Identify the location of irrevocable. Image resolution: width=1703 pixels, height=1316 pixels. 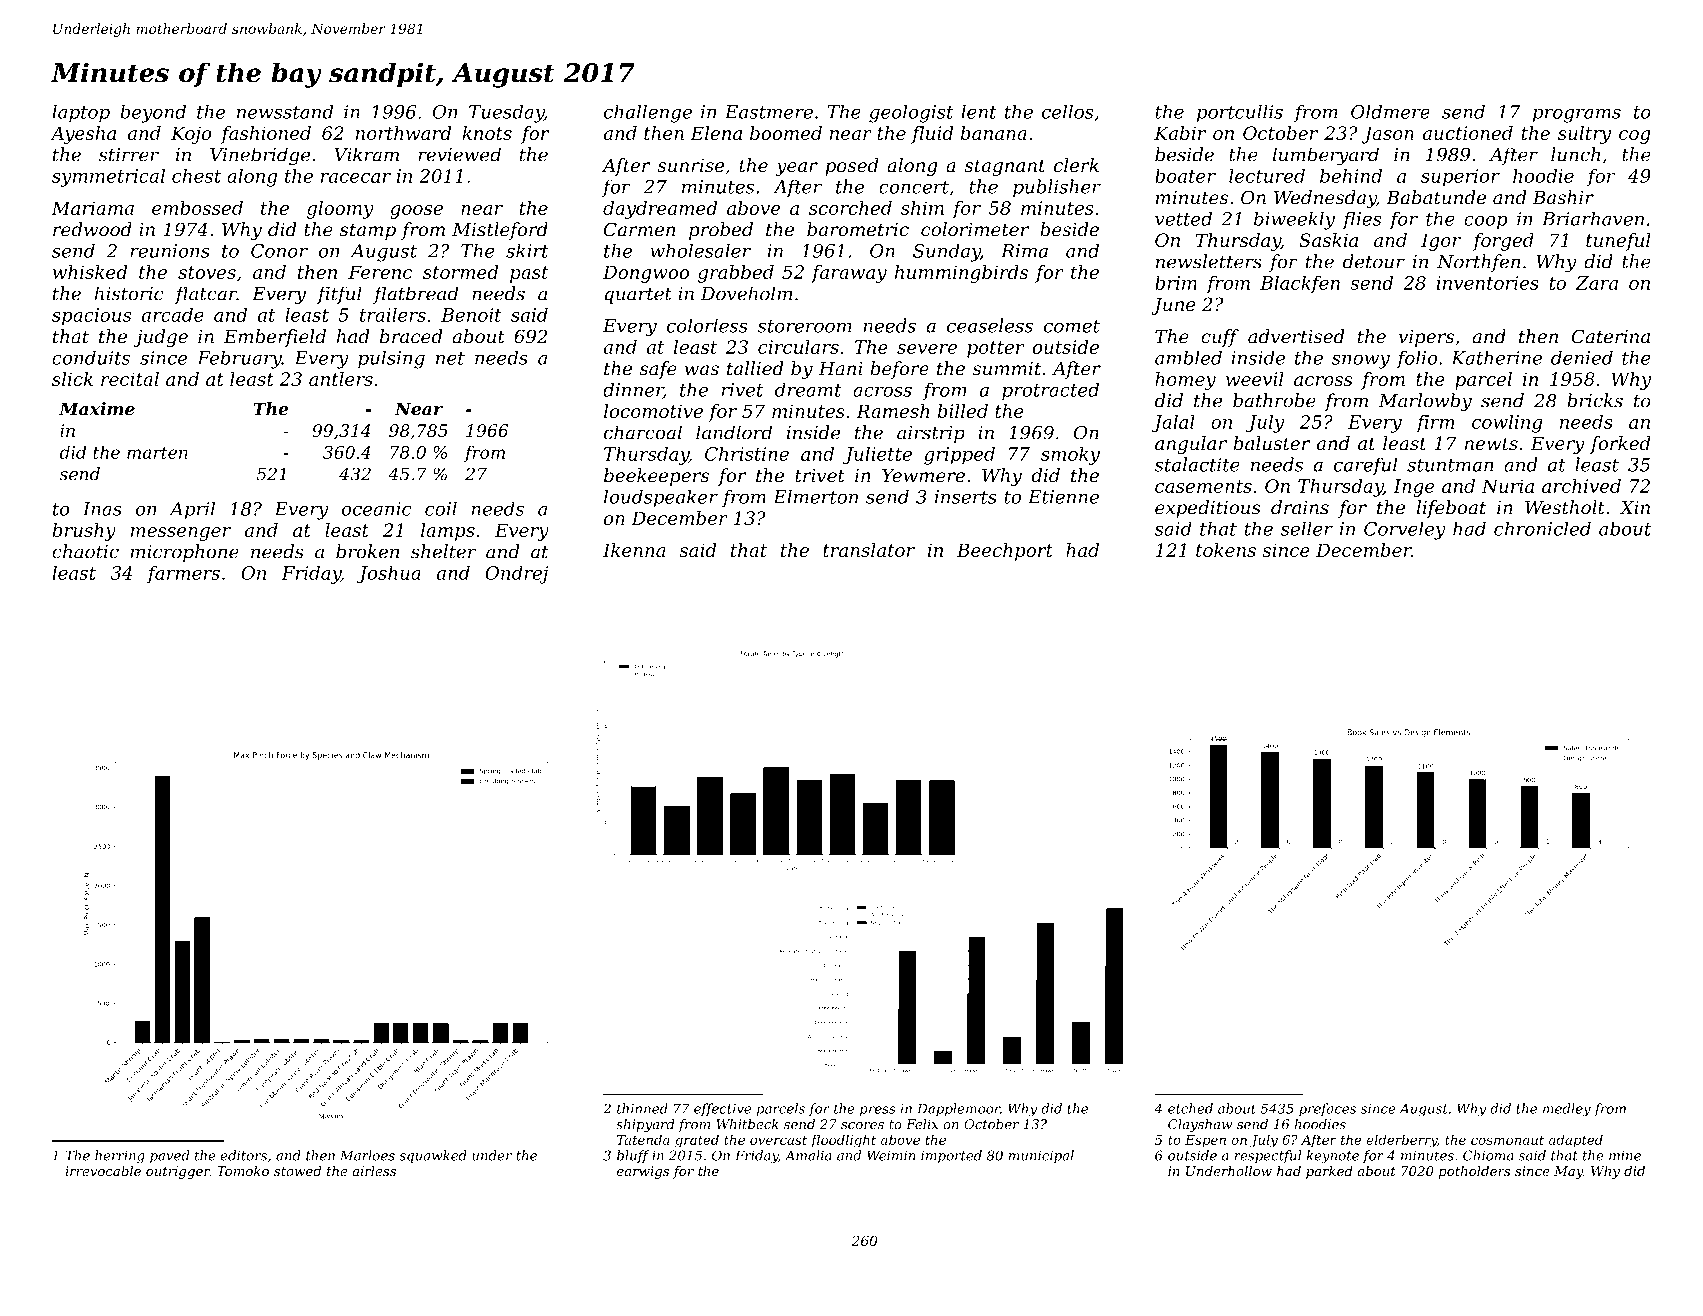
(103, 1171).
